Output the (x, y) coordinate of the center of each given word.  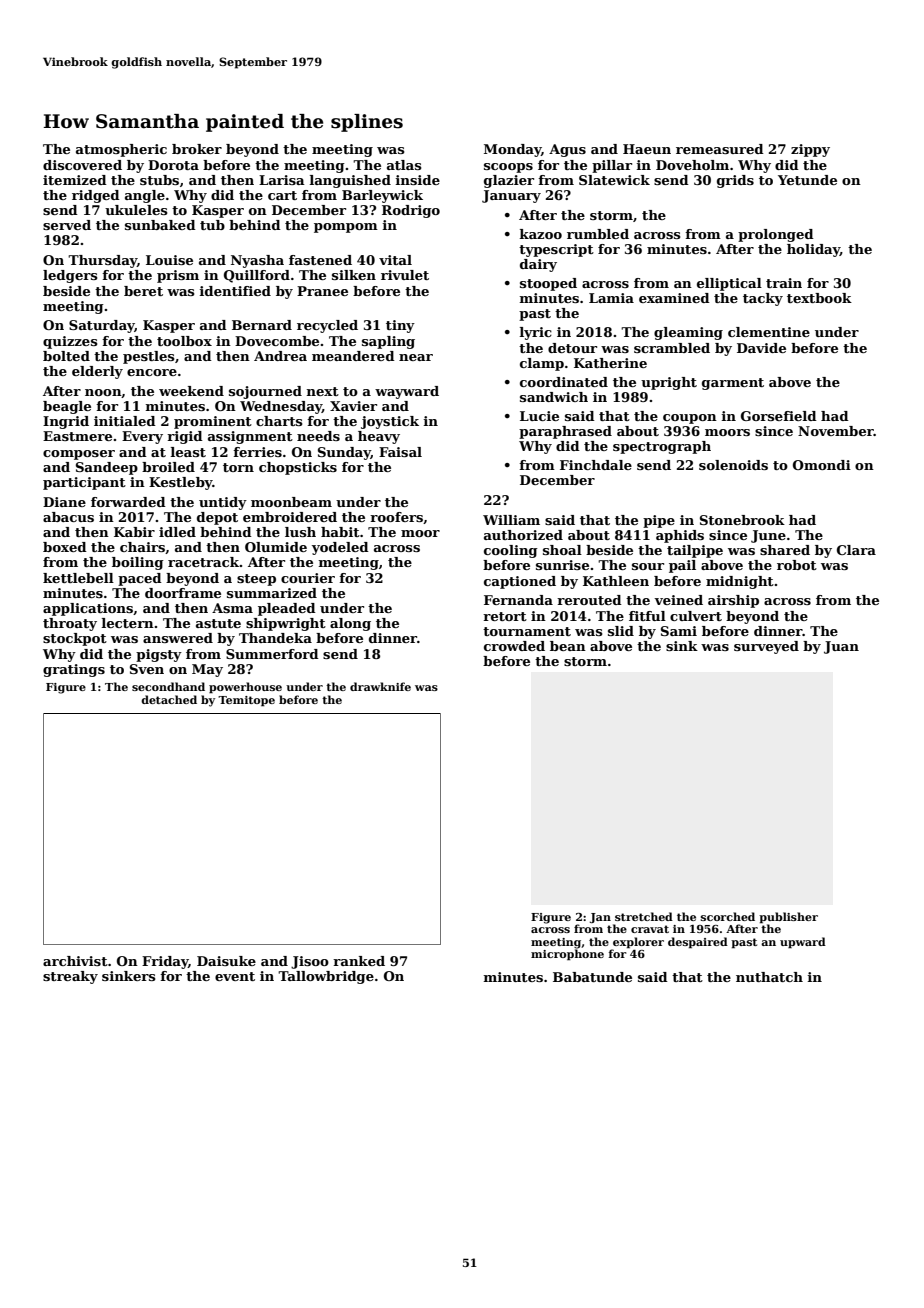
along (350, 624)
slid (621, 631)
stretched (644, 916)
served (67, 225)
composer (79, 455)
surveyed (766, 647)
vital (395, 260)
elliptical (729, 284)
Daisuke (226, 961)
